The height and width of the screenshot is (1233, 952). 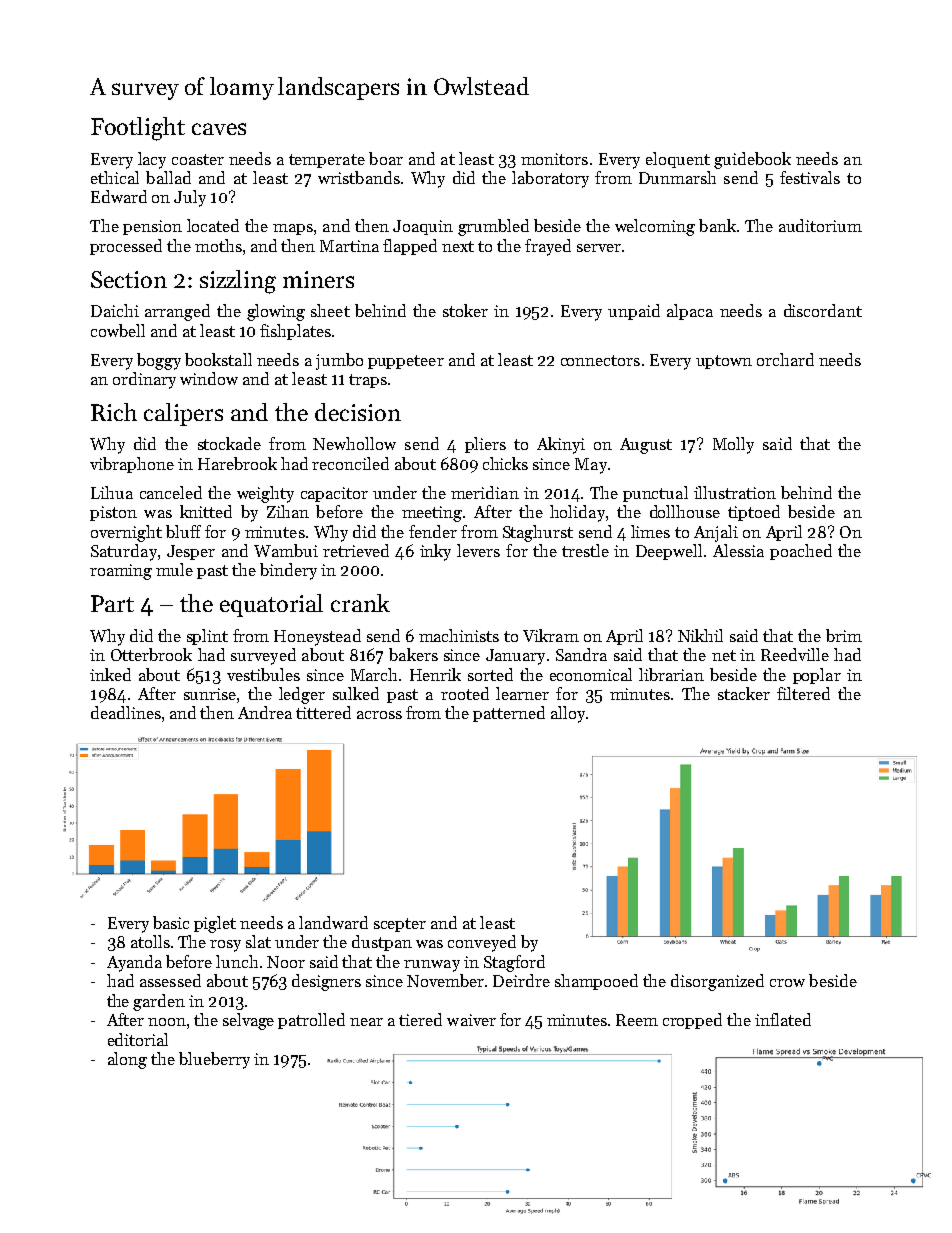 What do you see at coordinates (129, 279) in the screenshot?
I see `Section` at bounding box center [129, 279].
